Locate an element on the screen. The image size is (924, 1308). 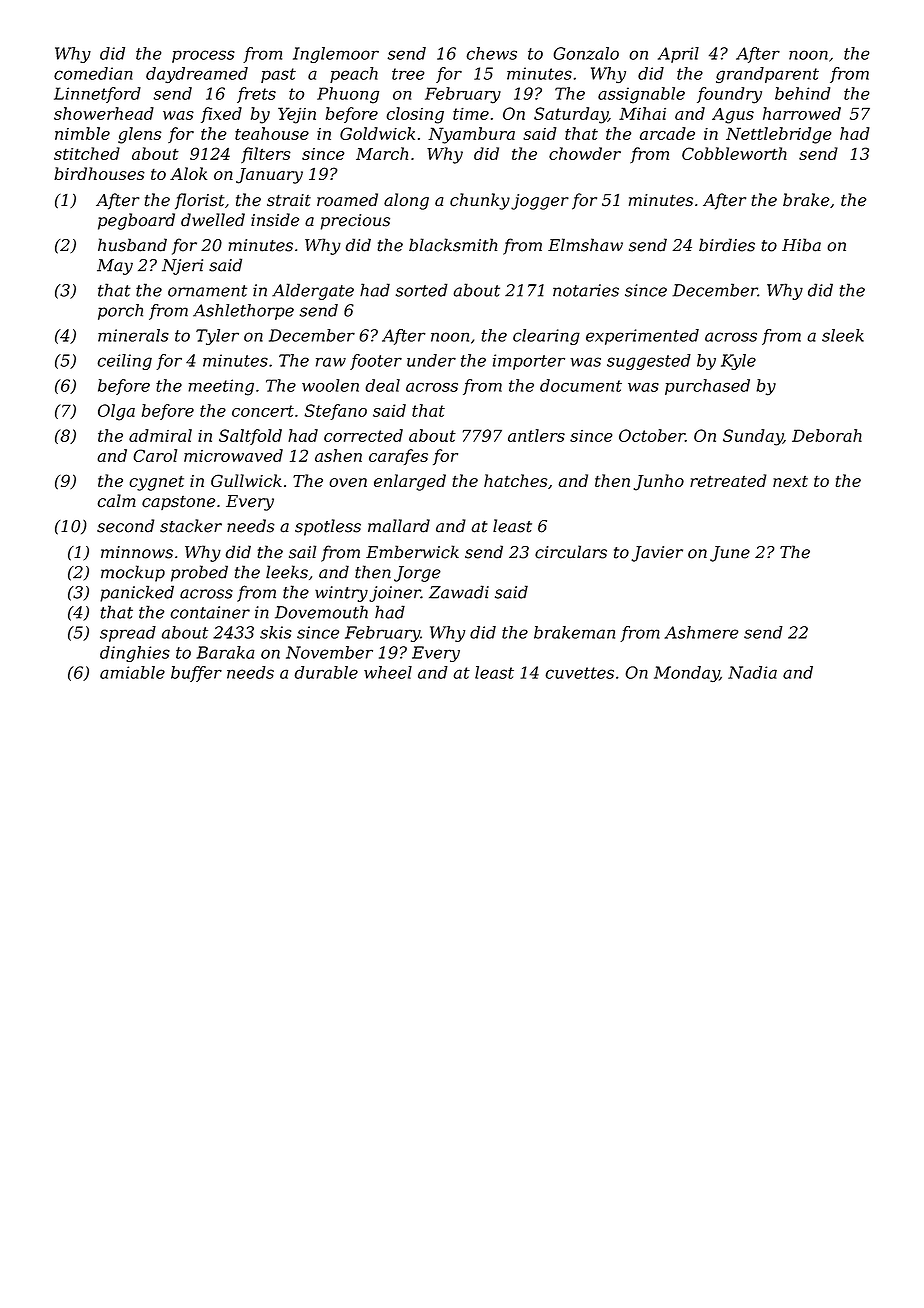
footer is located at coordinates (376, 362).
